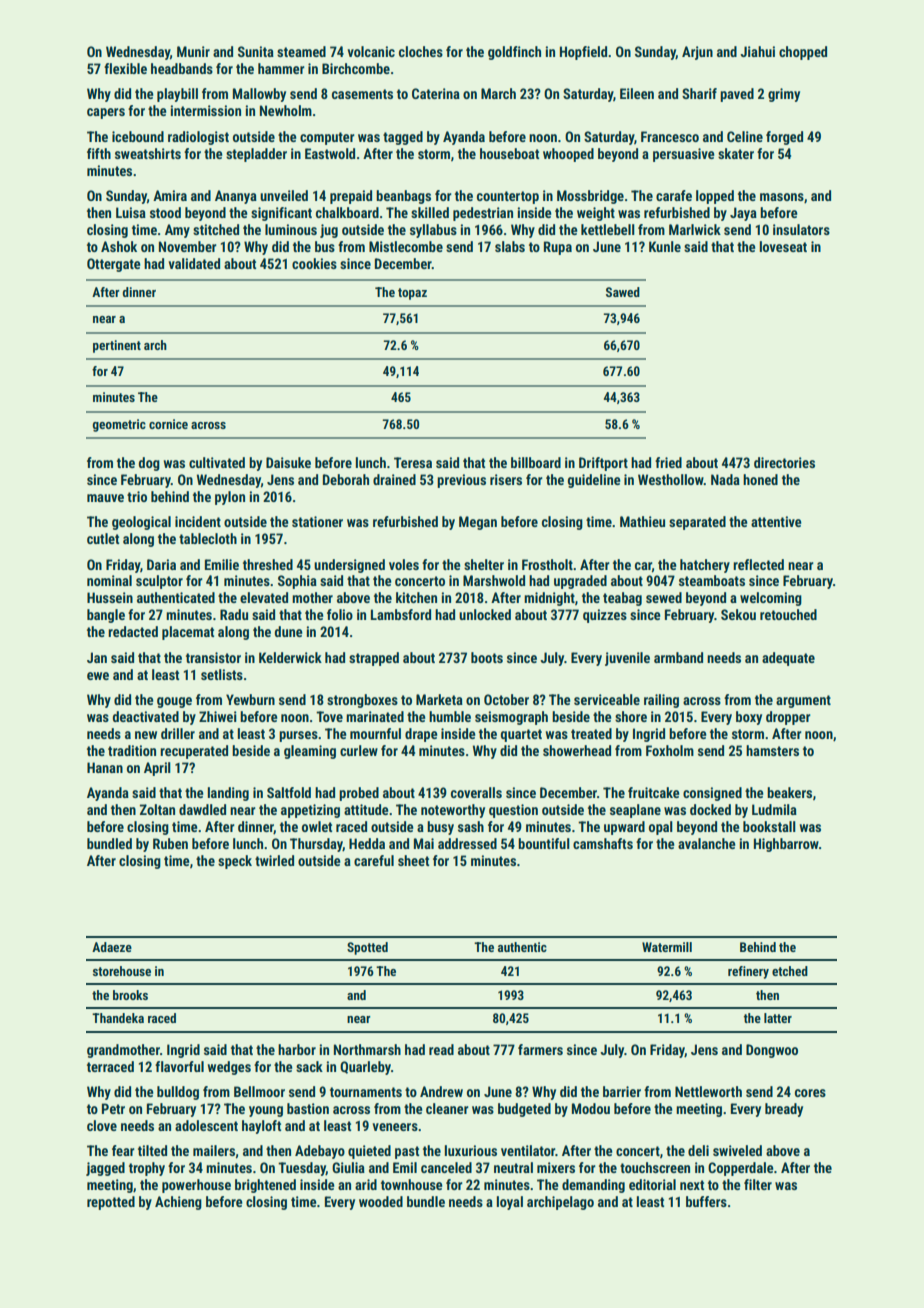 This page has height=1308, width=924. What do you see at coordinates (159, 582) in the page?
I see `sculptor` at bounding box center [159, 582].
